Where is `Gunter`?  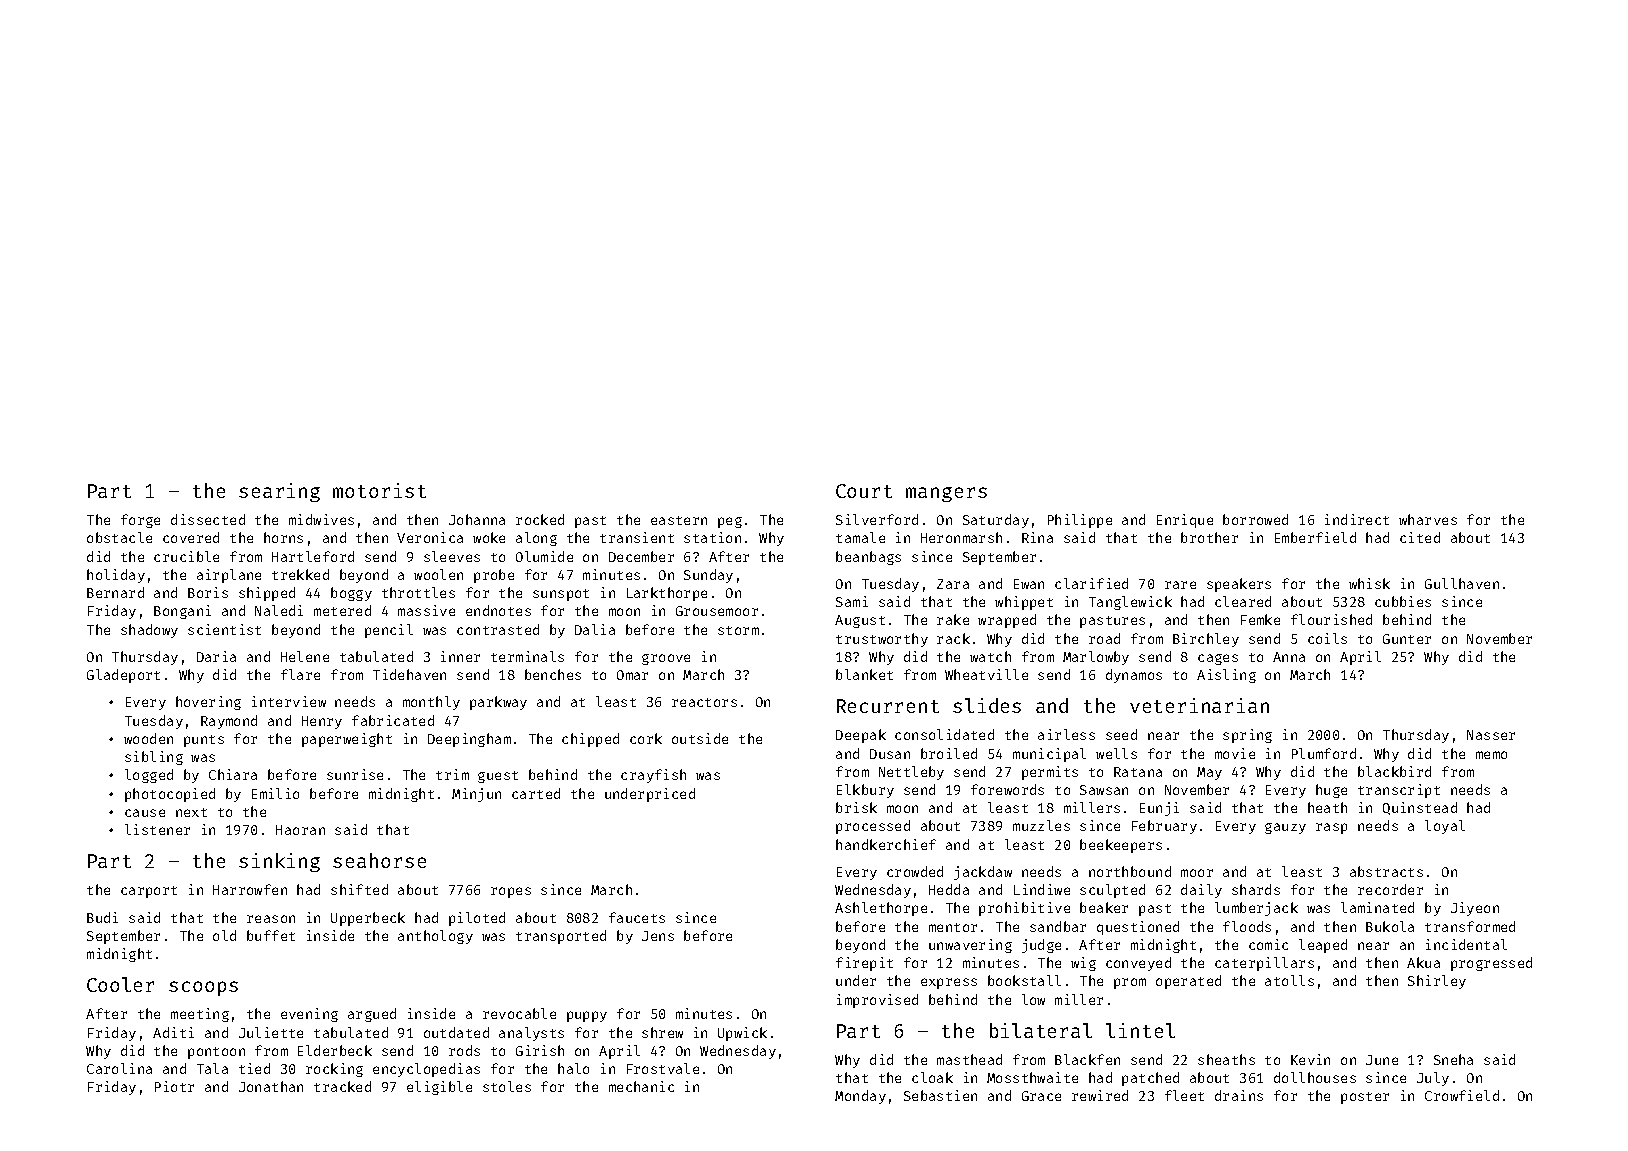
Gunter is located at coordinates (1407, 639).
